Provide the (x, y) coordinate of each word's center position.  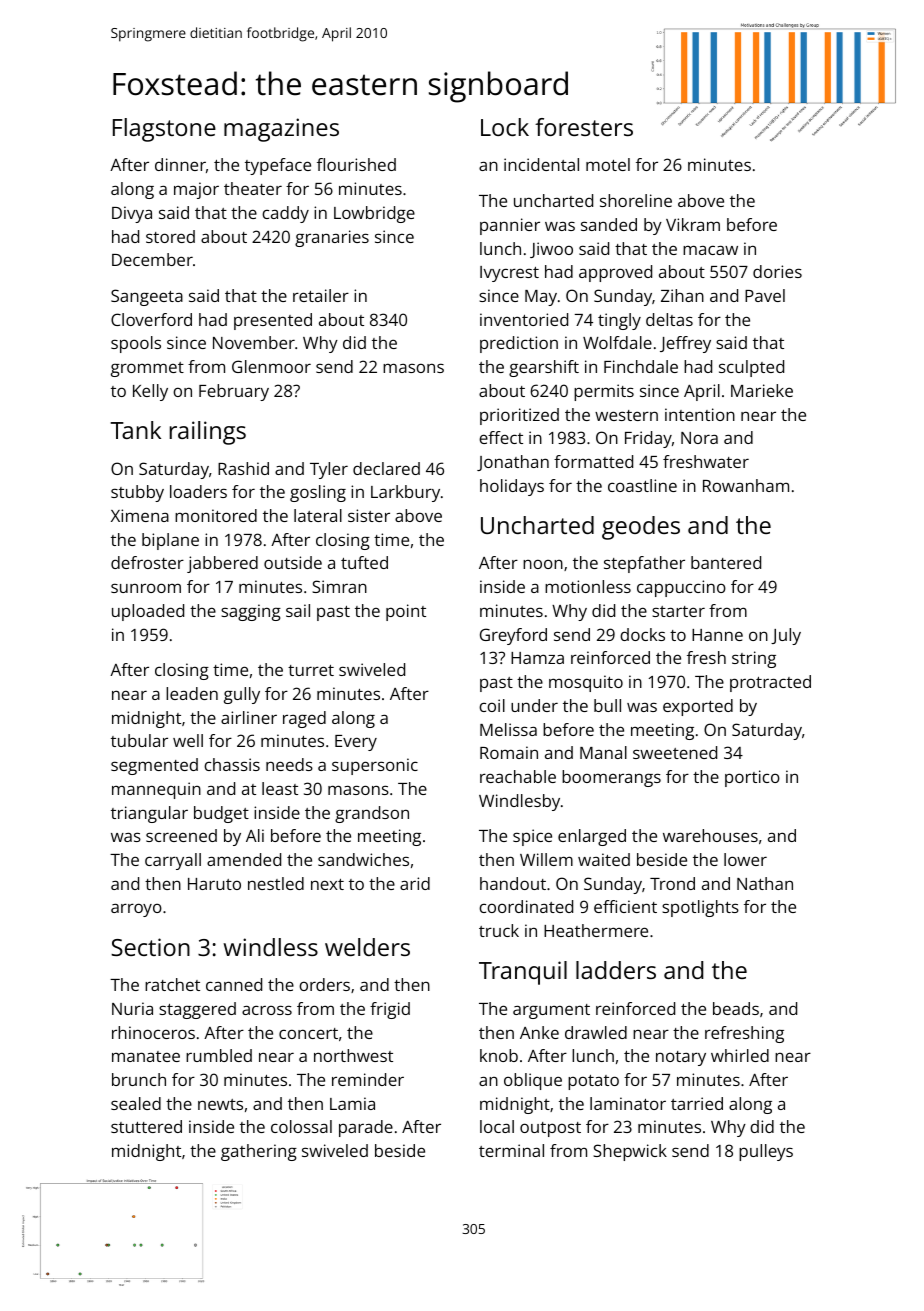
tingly (619, 321)
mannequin (156, 790)
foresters (584, 127)
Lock (505, 127)
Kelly (150, 392)
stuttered (146, 1126)
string (754, 659)
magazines (281, 130)
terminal (511, 1150)
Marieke (762, 390)
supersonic (375, 766)
